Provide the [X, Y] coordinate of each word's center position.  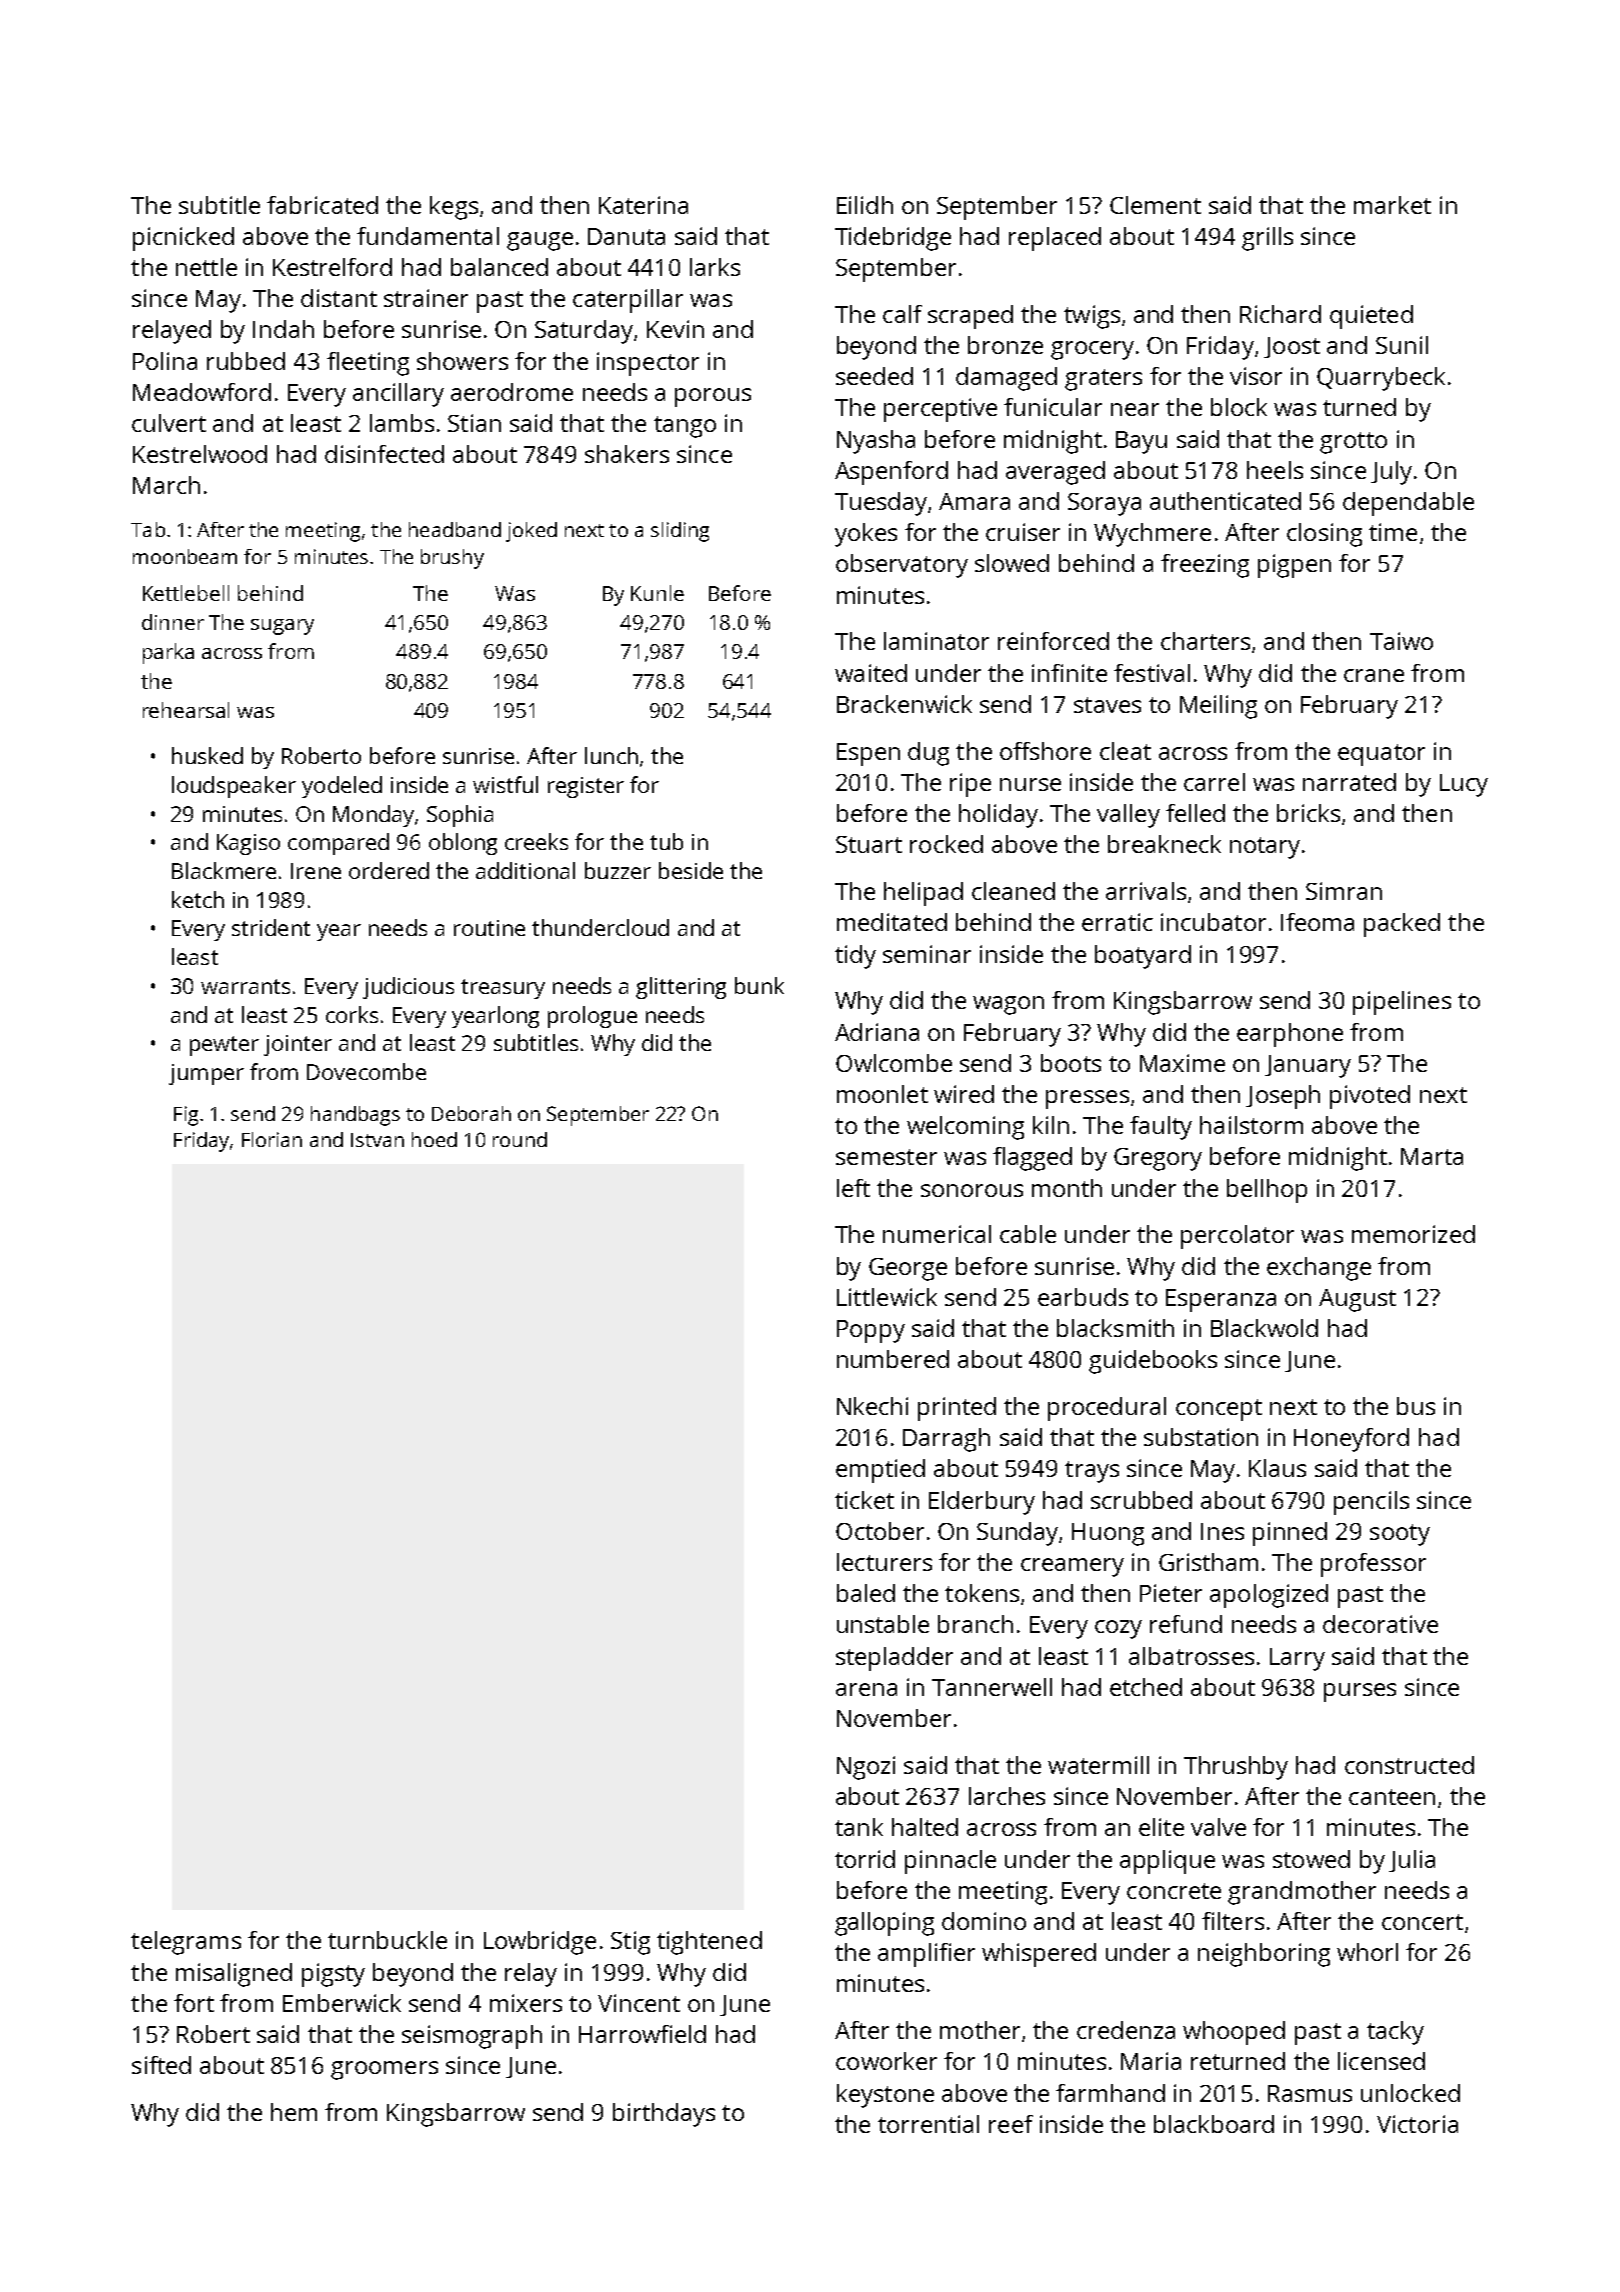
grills [1267, 239]
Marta [1432, 1156]
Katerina [643, 205]
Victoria [1417, 2124]
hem [294, 2112]
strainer [426, 298]
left [853, 1188]
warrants [245, 986]
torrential [928, 2124]
